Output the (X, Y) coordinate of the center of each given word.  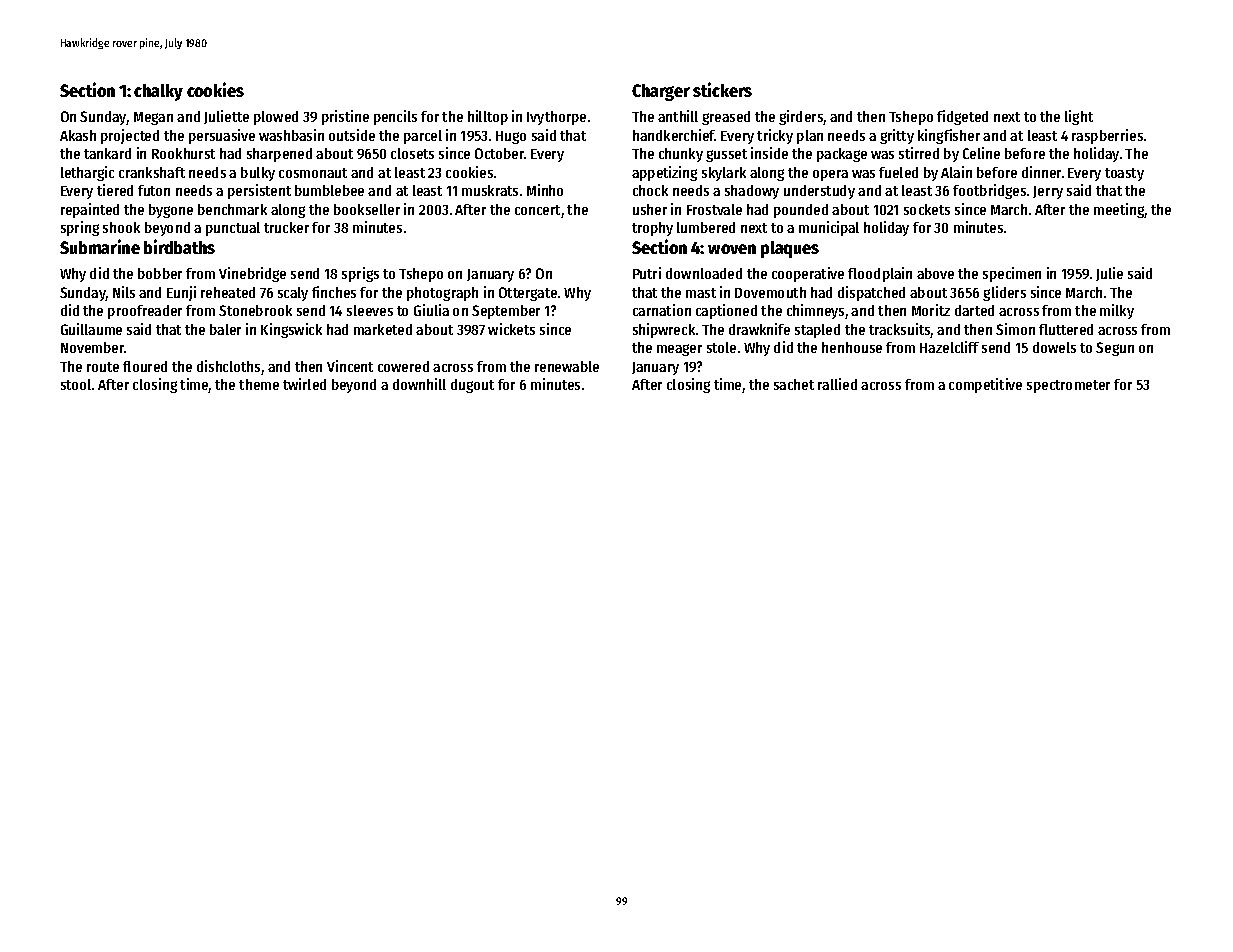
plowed (276, 118)
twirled (304, 384)
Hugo (511, 137)
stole (721, 347)
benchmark (232, 209)
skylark (724, 174)
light (1079, 117)
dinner (1041, 172)
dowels (1054, 347)
